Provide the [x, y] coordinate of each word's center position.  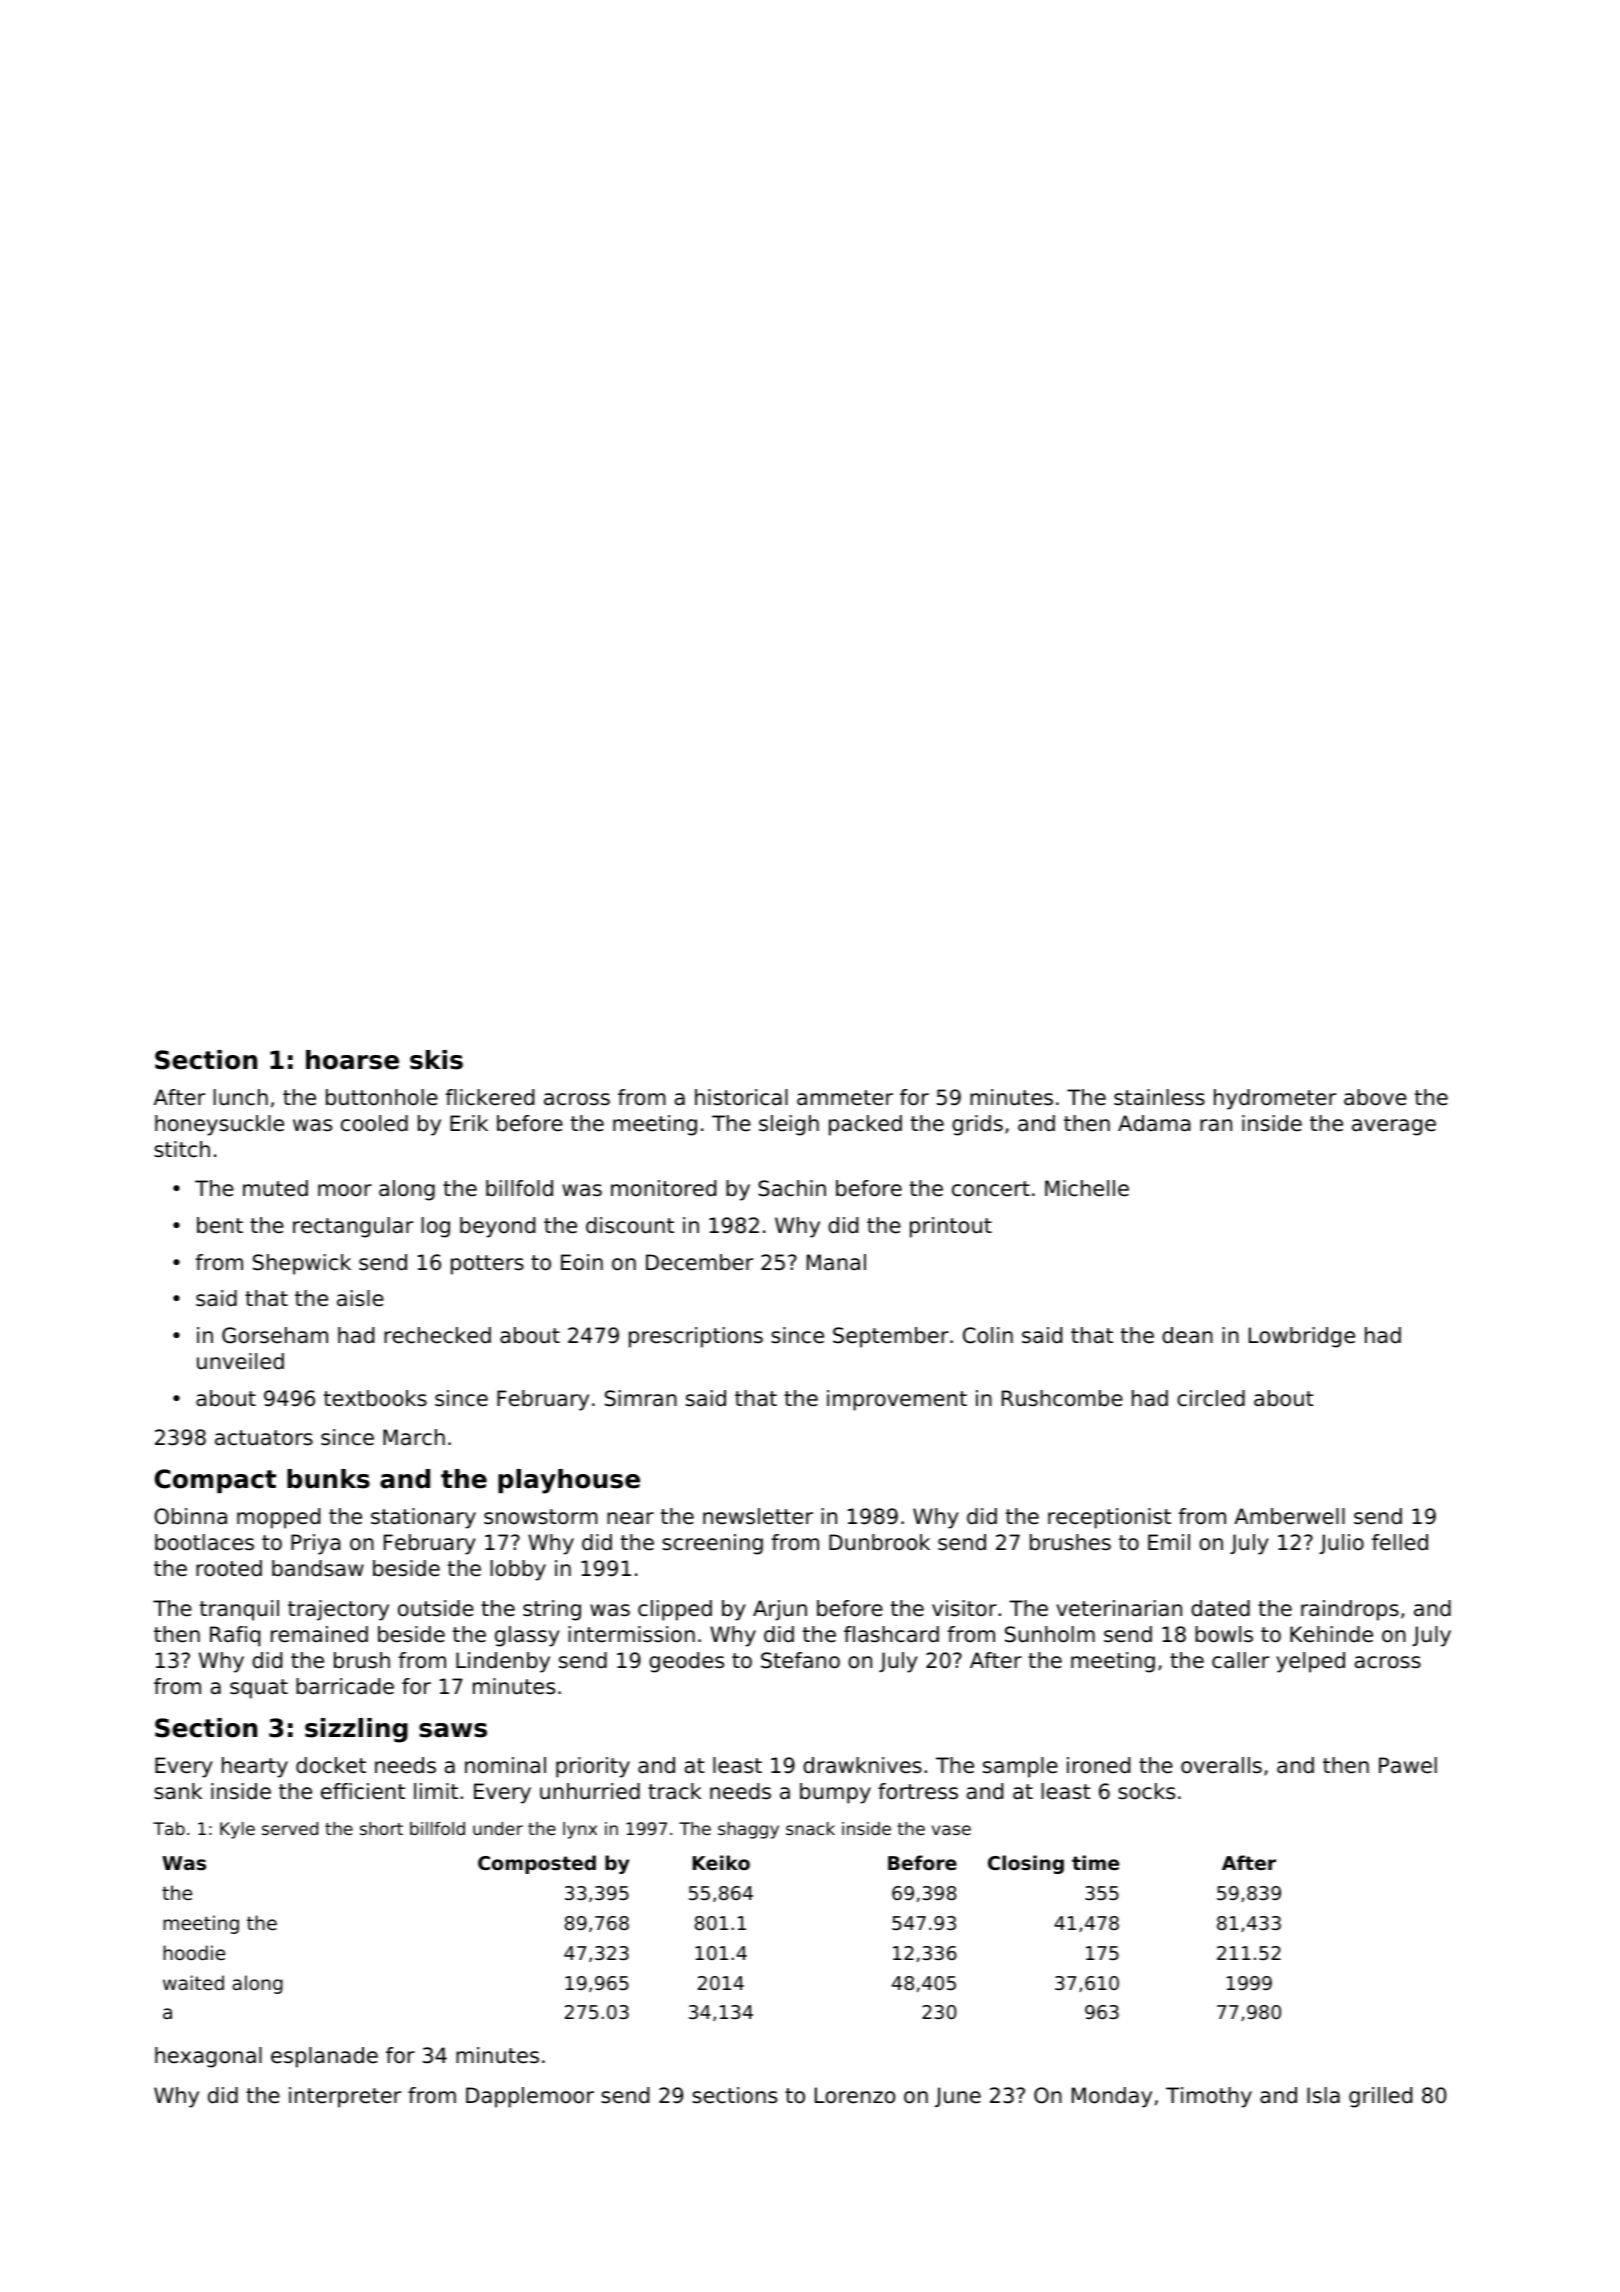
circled [1211, 1398]
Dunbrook [879, 1542]
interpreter [345, 2097]
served [290, 1828]
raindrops [1350, 1610]
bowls [1224, 1634]
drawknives [862, 1765]
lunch [240, 1097]
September [891, 1337]
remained [319, 1634]
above [1375, 1097]
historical [741, 1097]
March [414, 1437]
